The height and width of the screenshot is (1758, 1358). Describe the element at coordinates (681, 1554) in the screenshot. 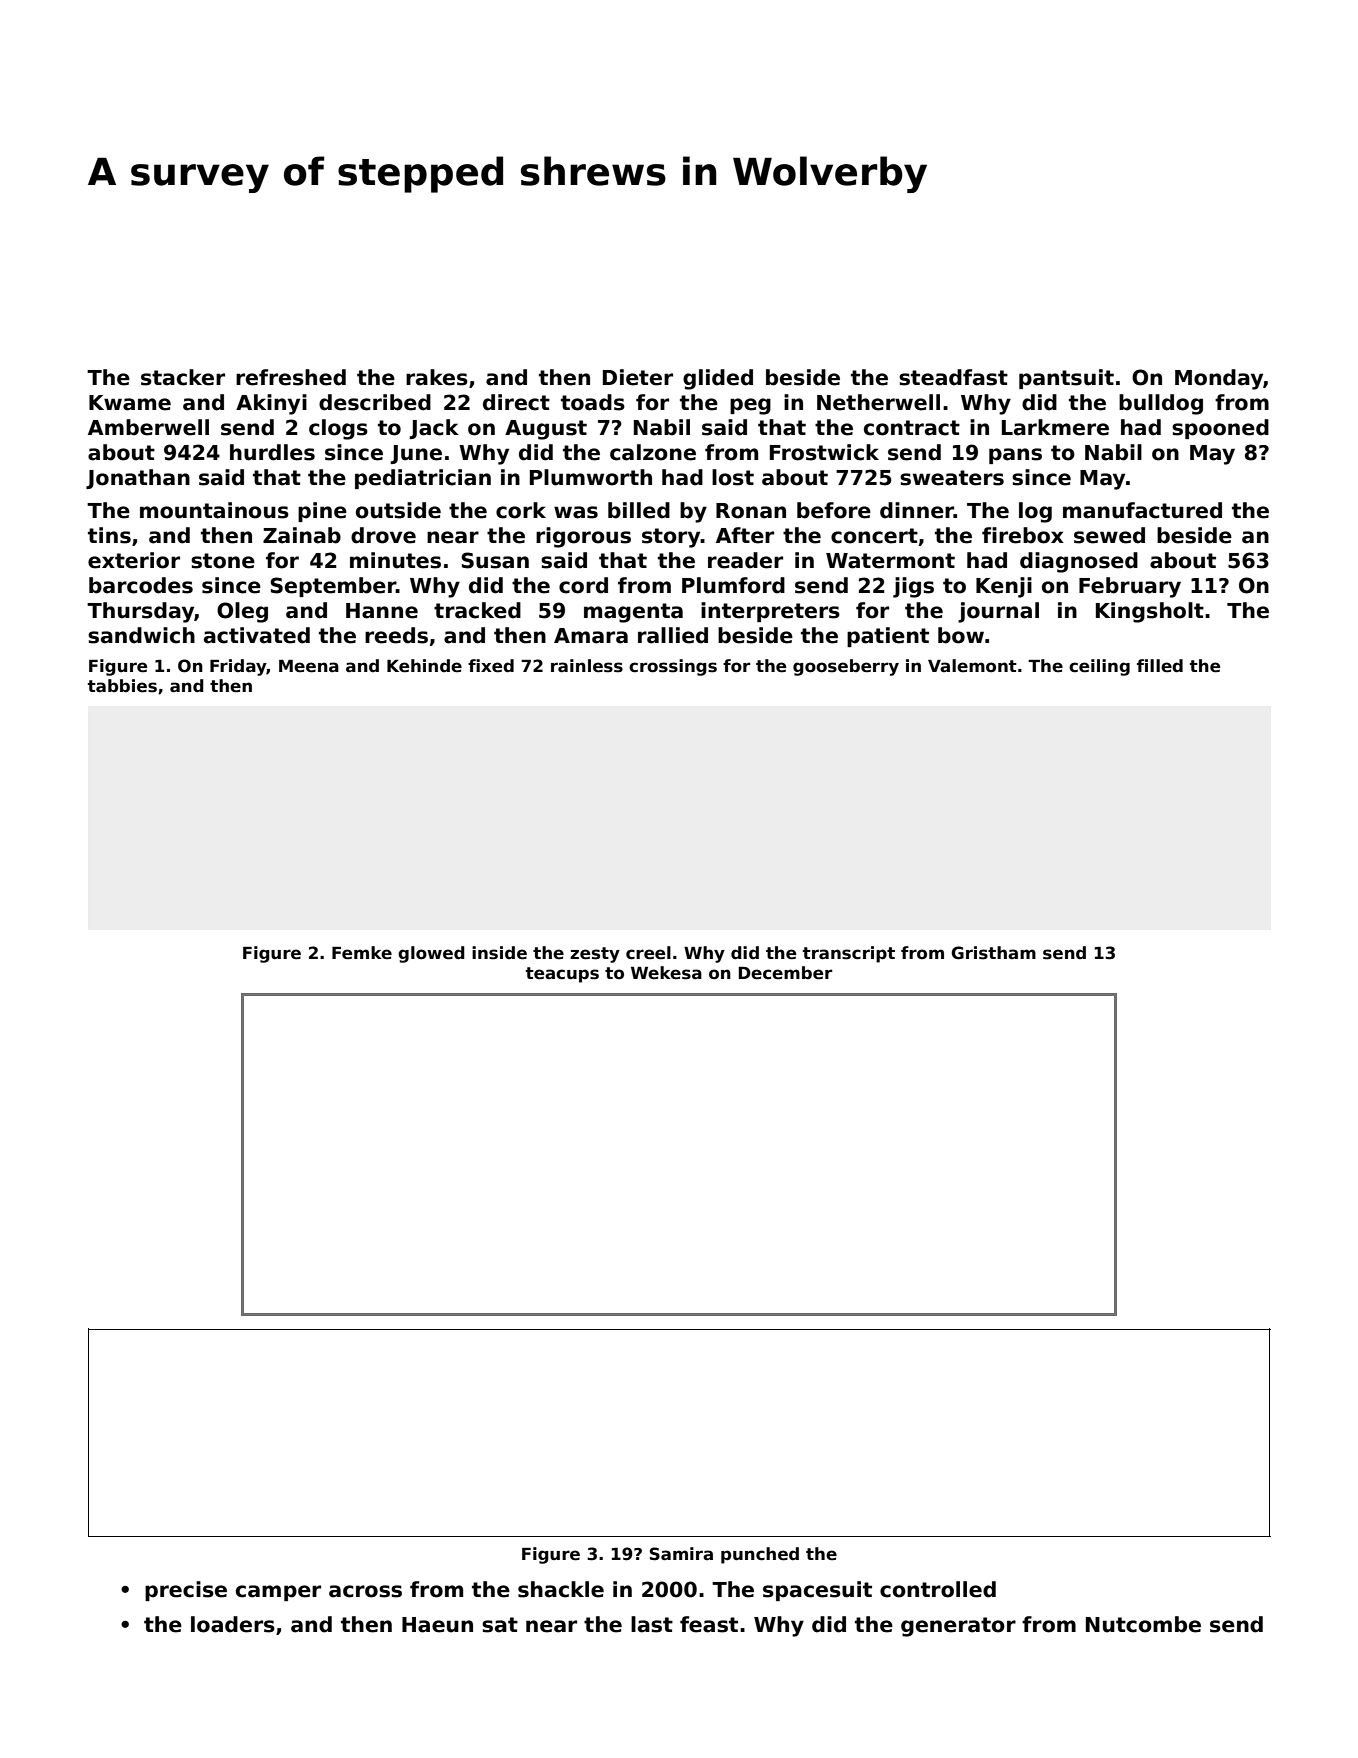

I see `Samira` at that location.
